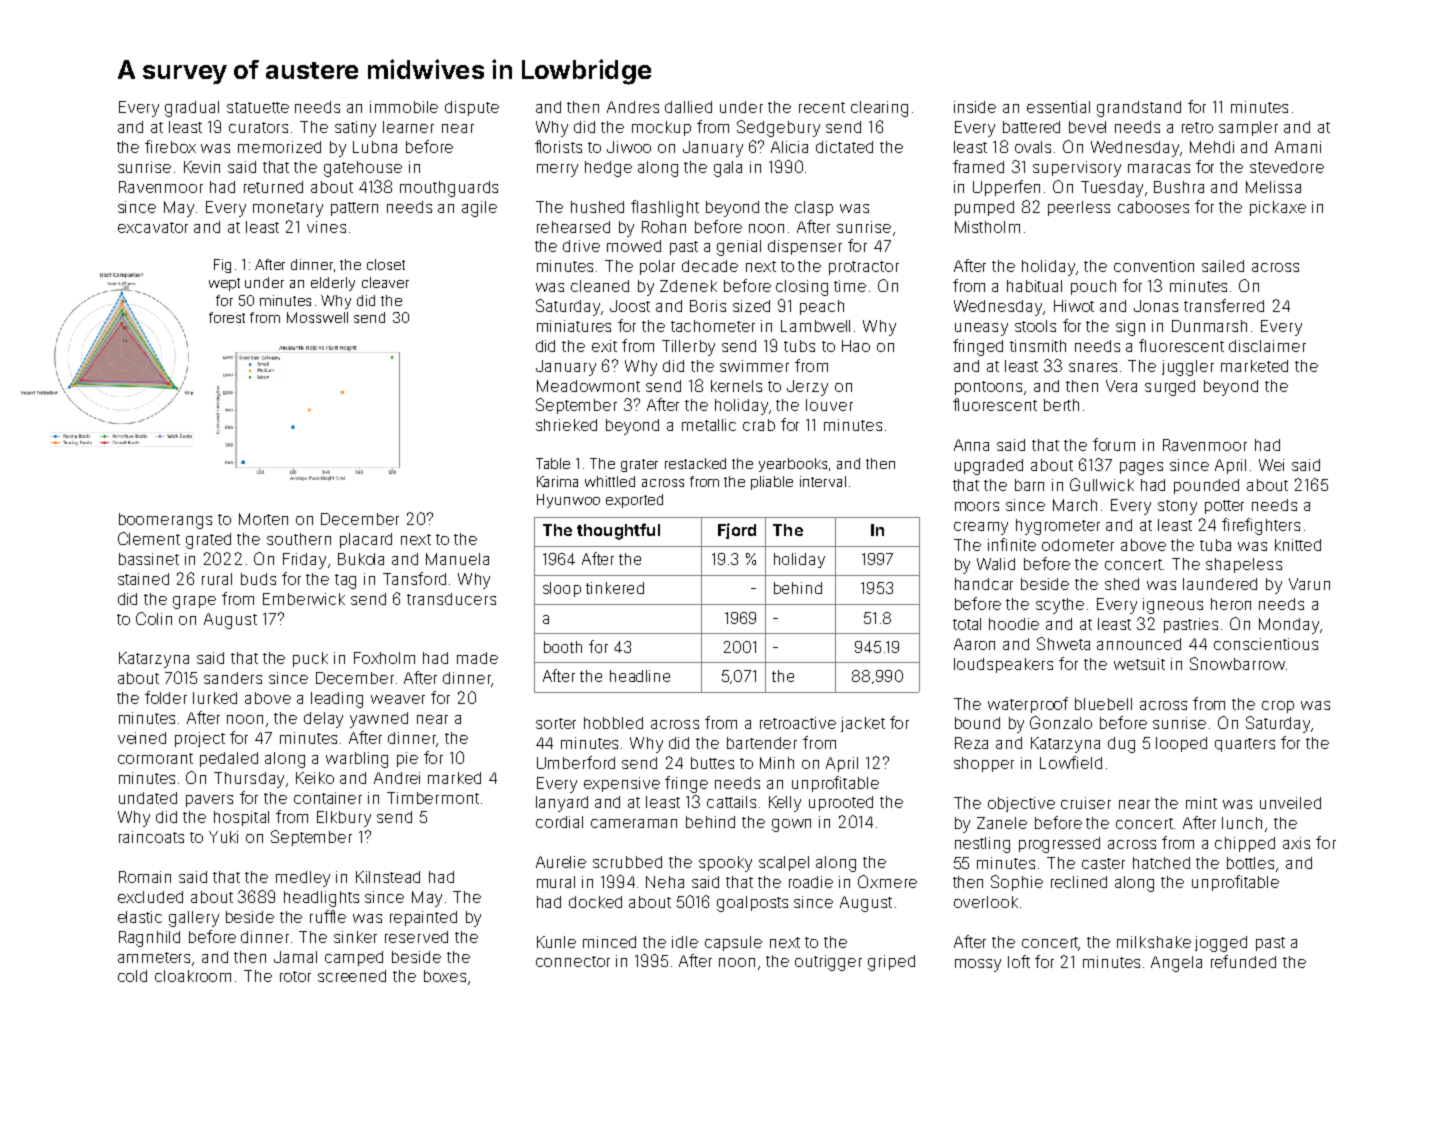 This screenshot has height=1124, width=1454. Describe the element at coordinates (566, 425) in the screenshot. I see `shrieked` at that location.
